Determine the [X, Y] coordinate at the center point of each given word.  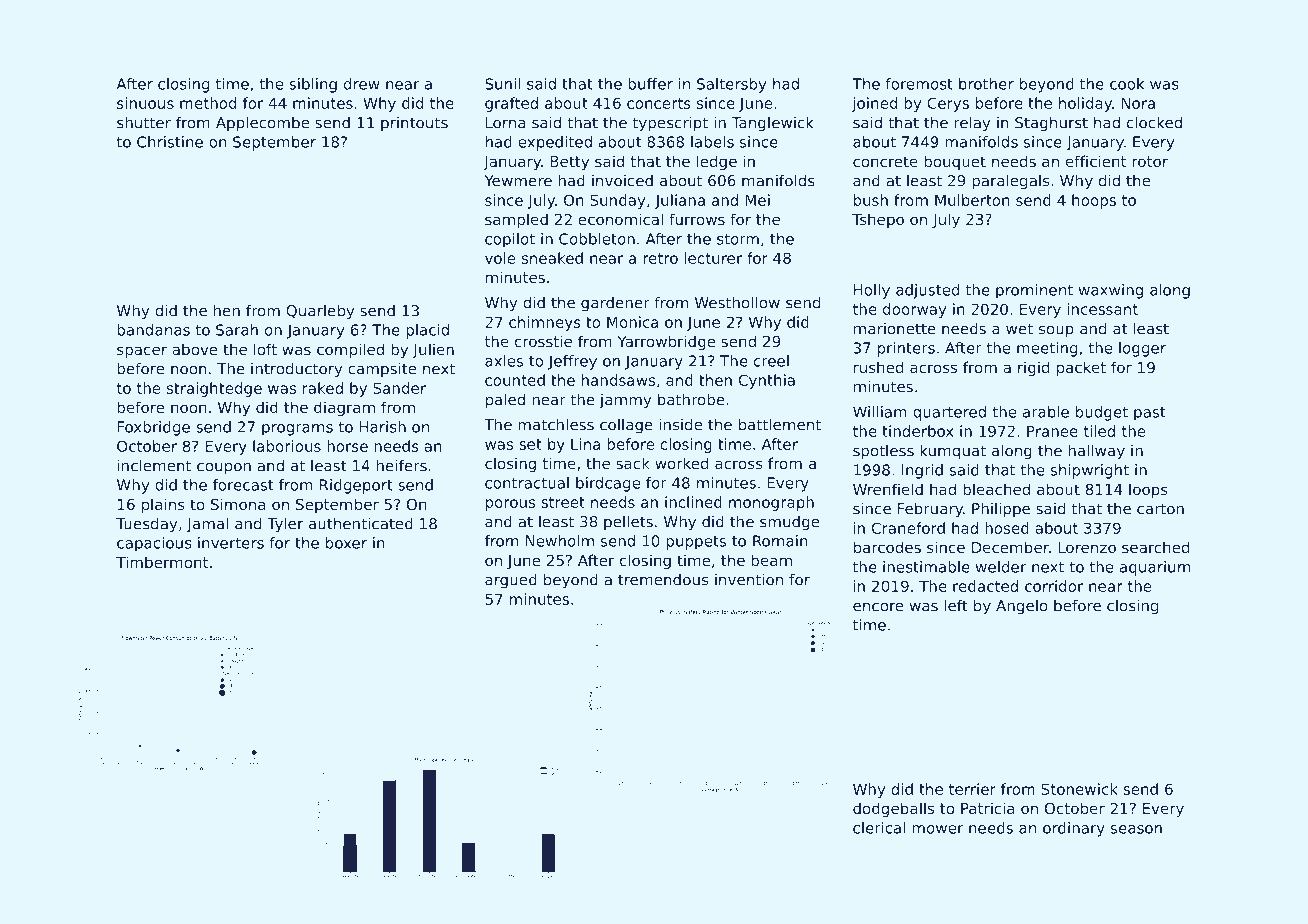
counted [515, 380]
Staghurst [1051, 124]
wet [1019, 329]
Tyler [285, 525]
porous [510, 505]
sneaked [552, 258]
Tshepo [878, 220]
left [956, 605]
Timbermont [162, 562]
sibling [313, 85]
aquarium [1155, 568]
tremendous [663, 580]
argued [511, 581]
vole [500, 258]
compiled [350, 350]
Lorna [505, 123]
